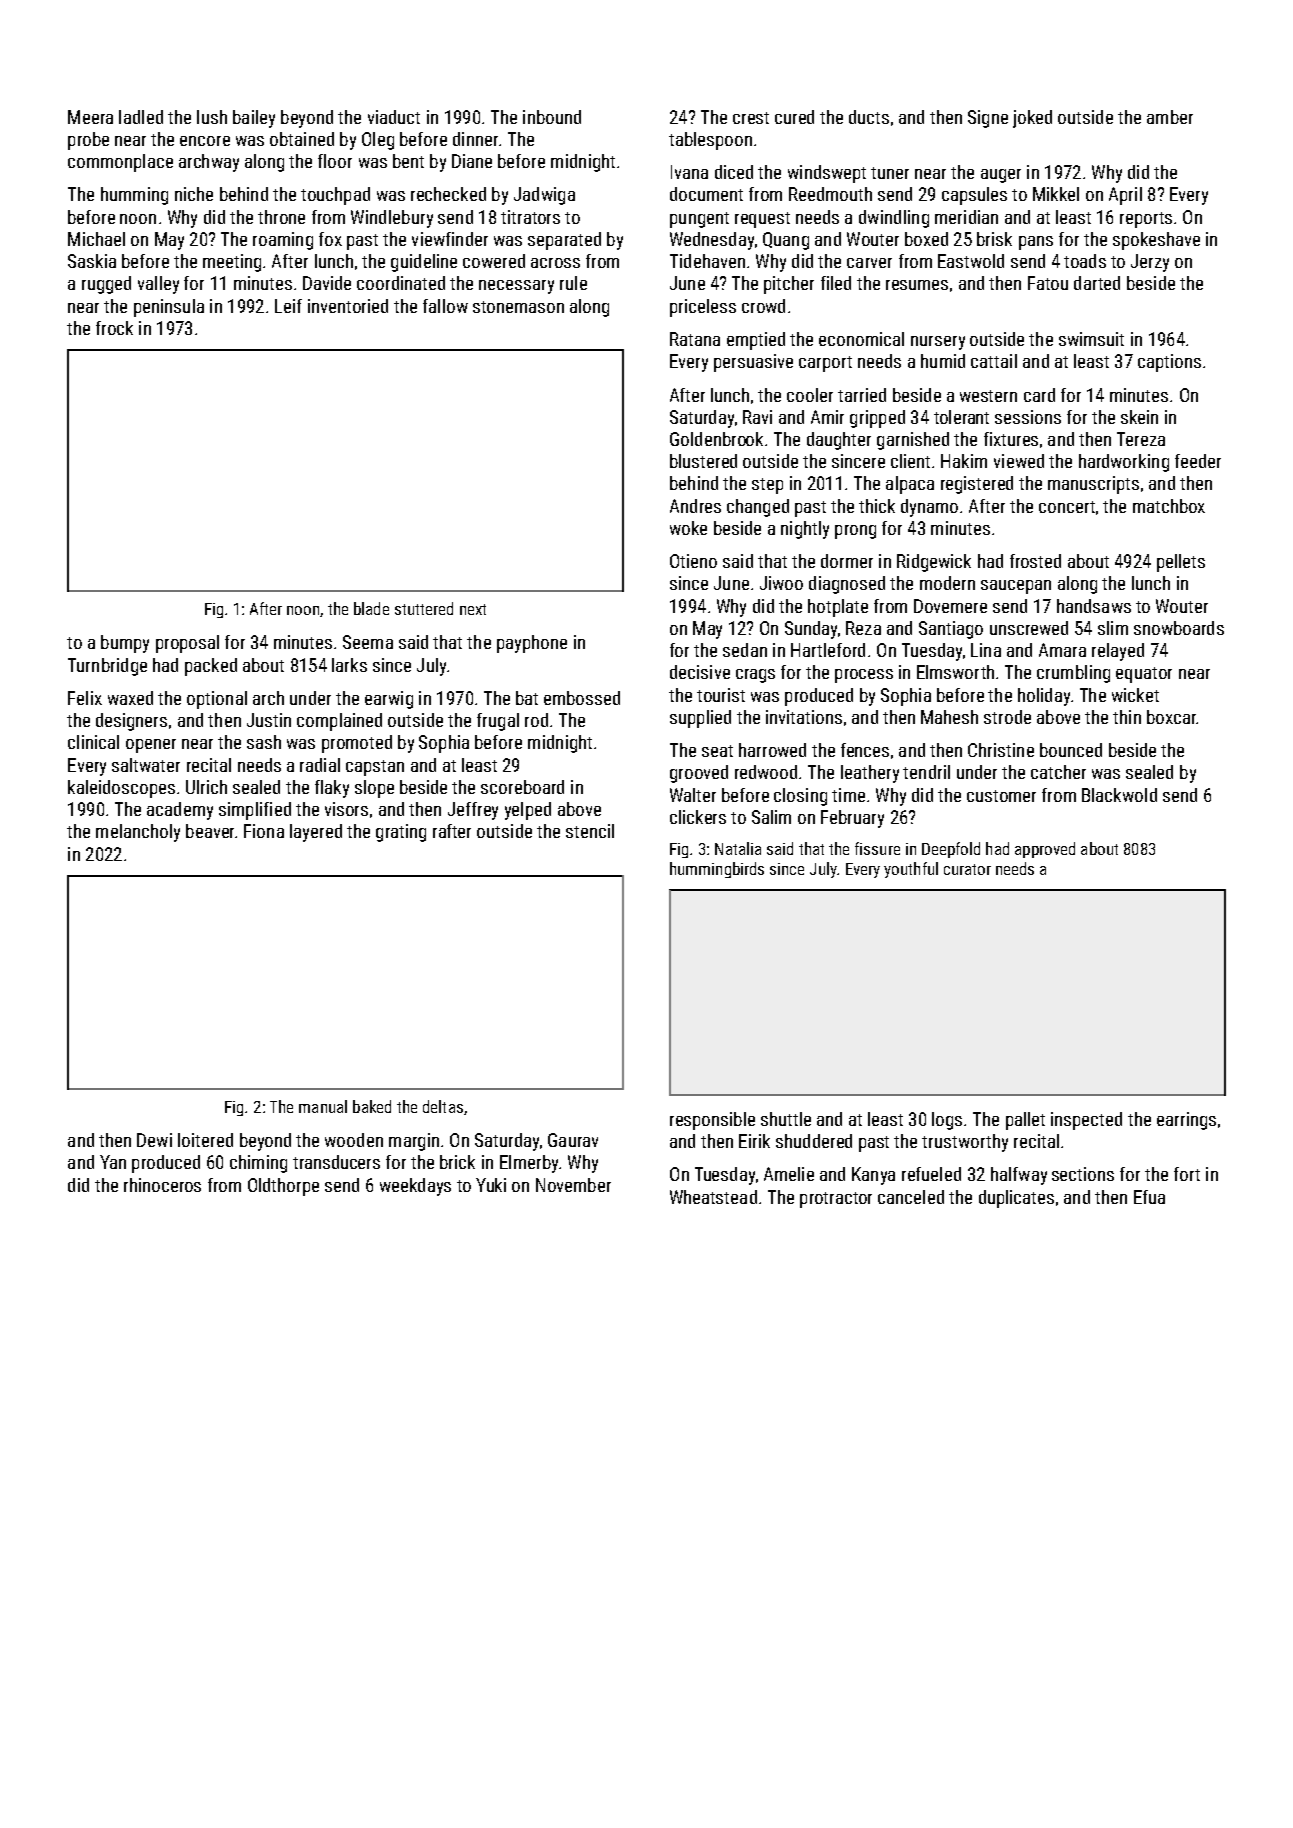  I want to click on inbound, so click(552, 117).
